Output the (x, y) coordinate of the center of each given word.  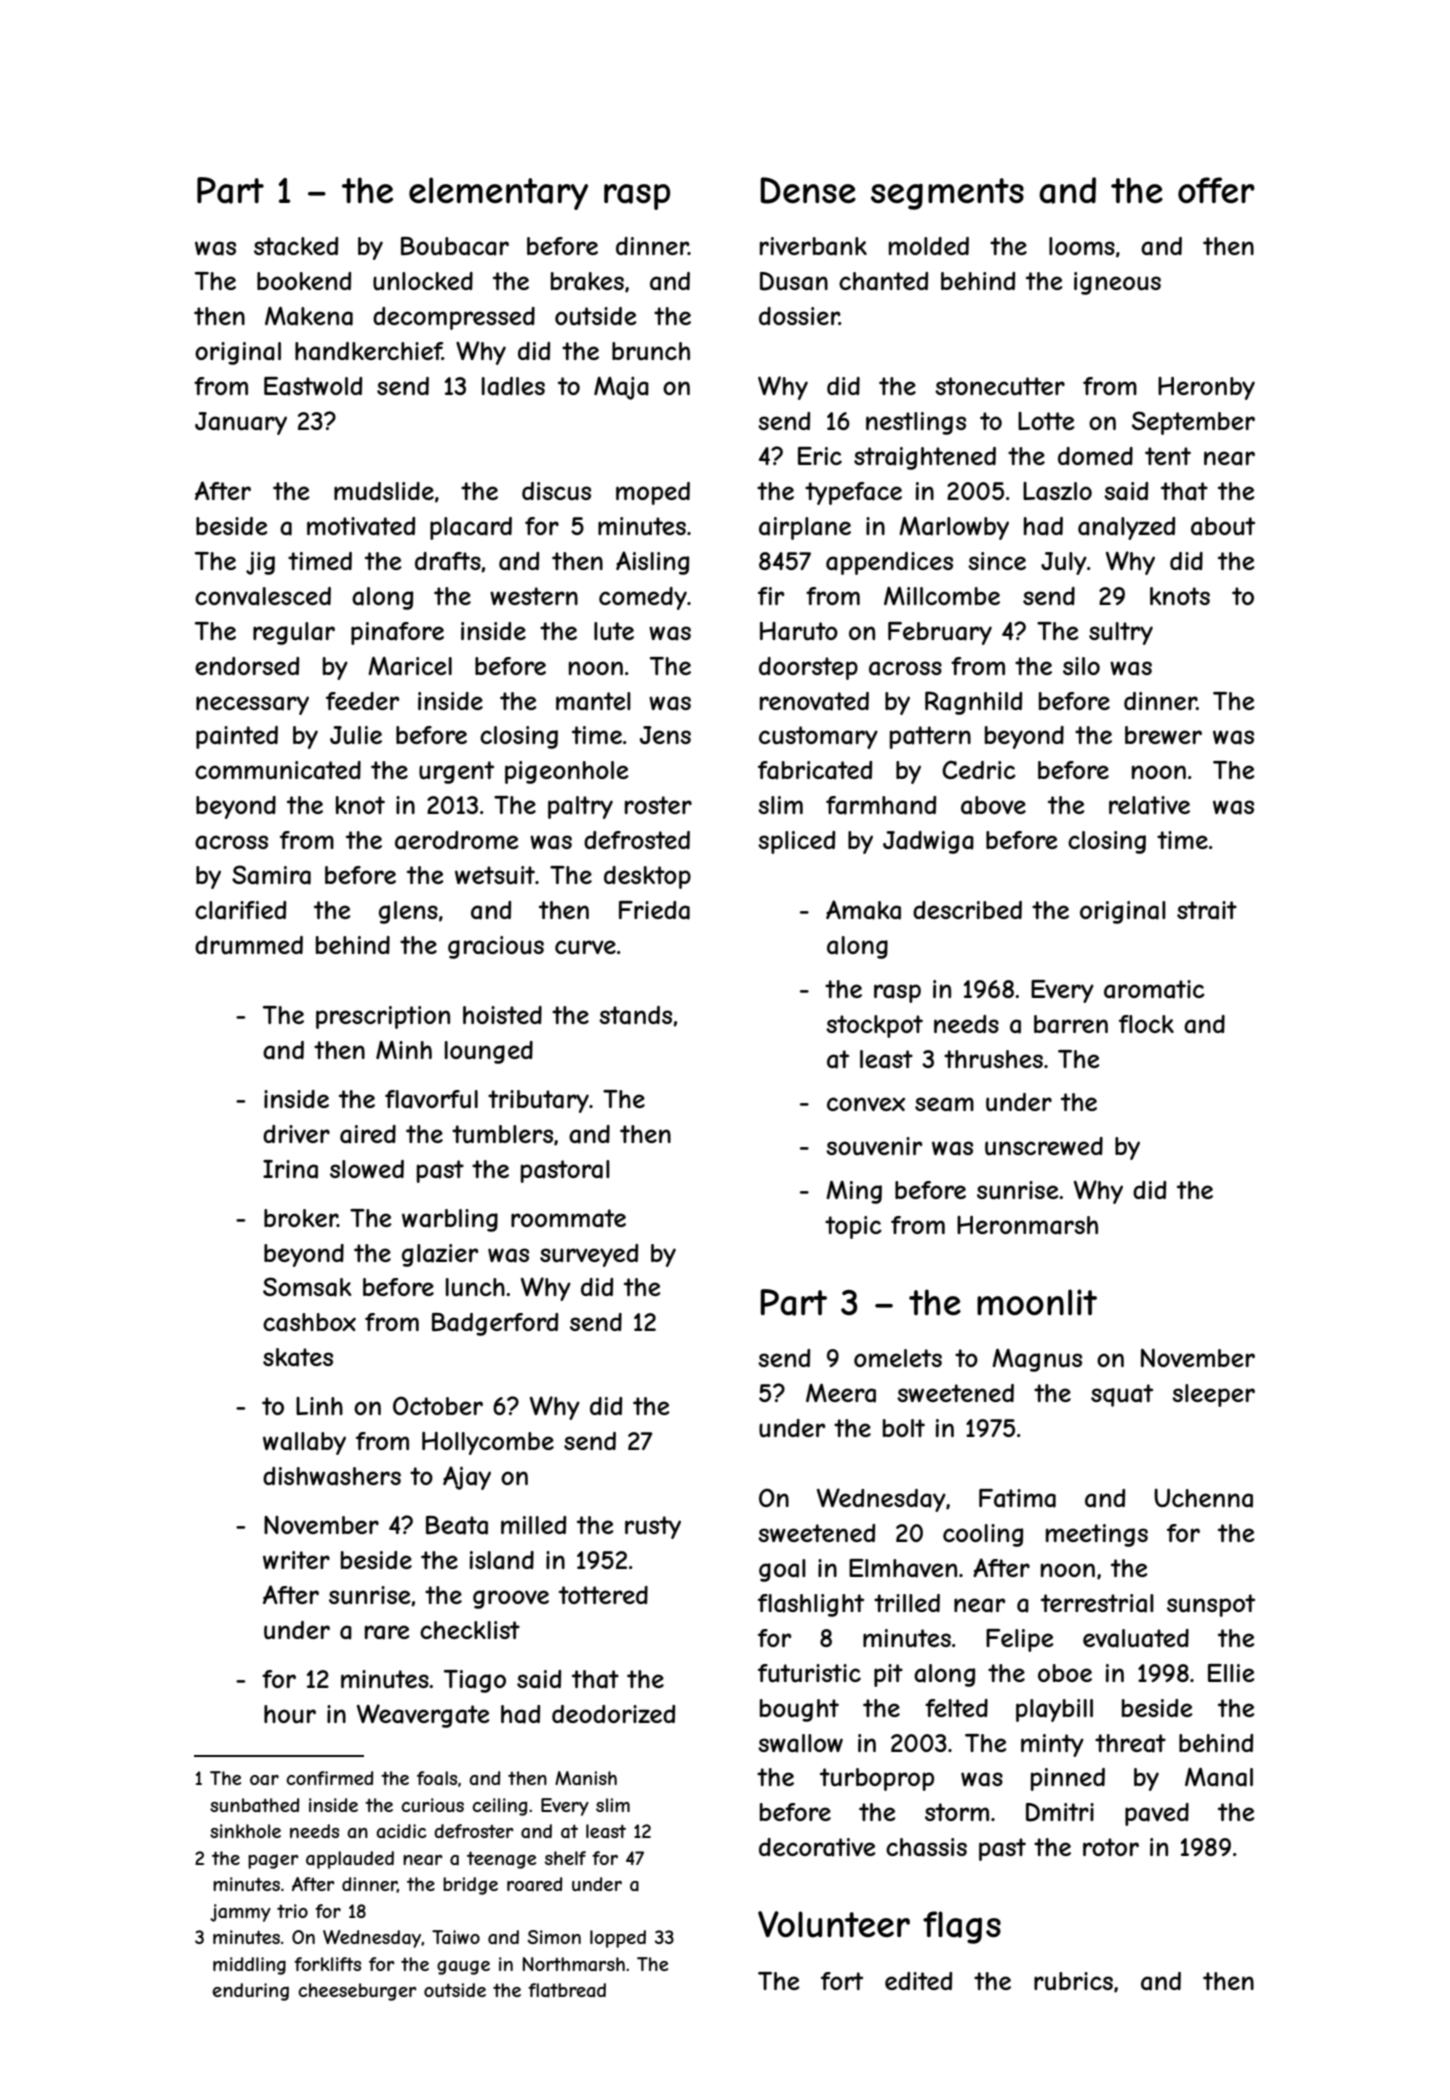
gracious (496, 947)
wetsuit (495, 875)
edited (918, 1981)
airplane (805, 528)
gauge (463, 1967)
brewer (1163, 735)
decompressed (454, 318)
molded (929, 246)
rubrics (1073, 1981)
